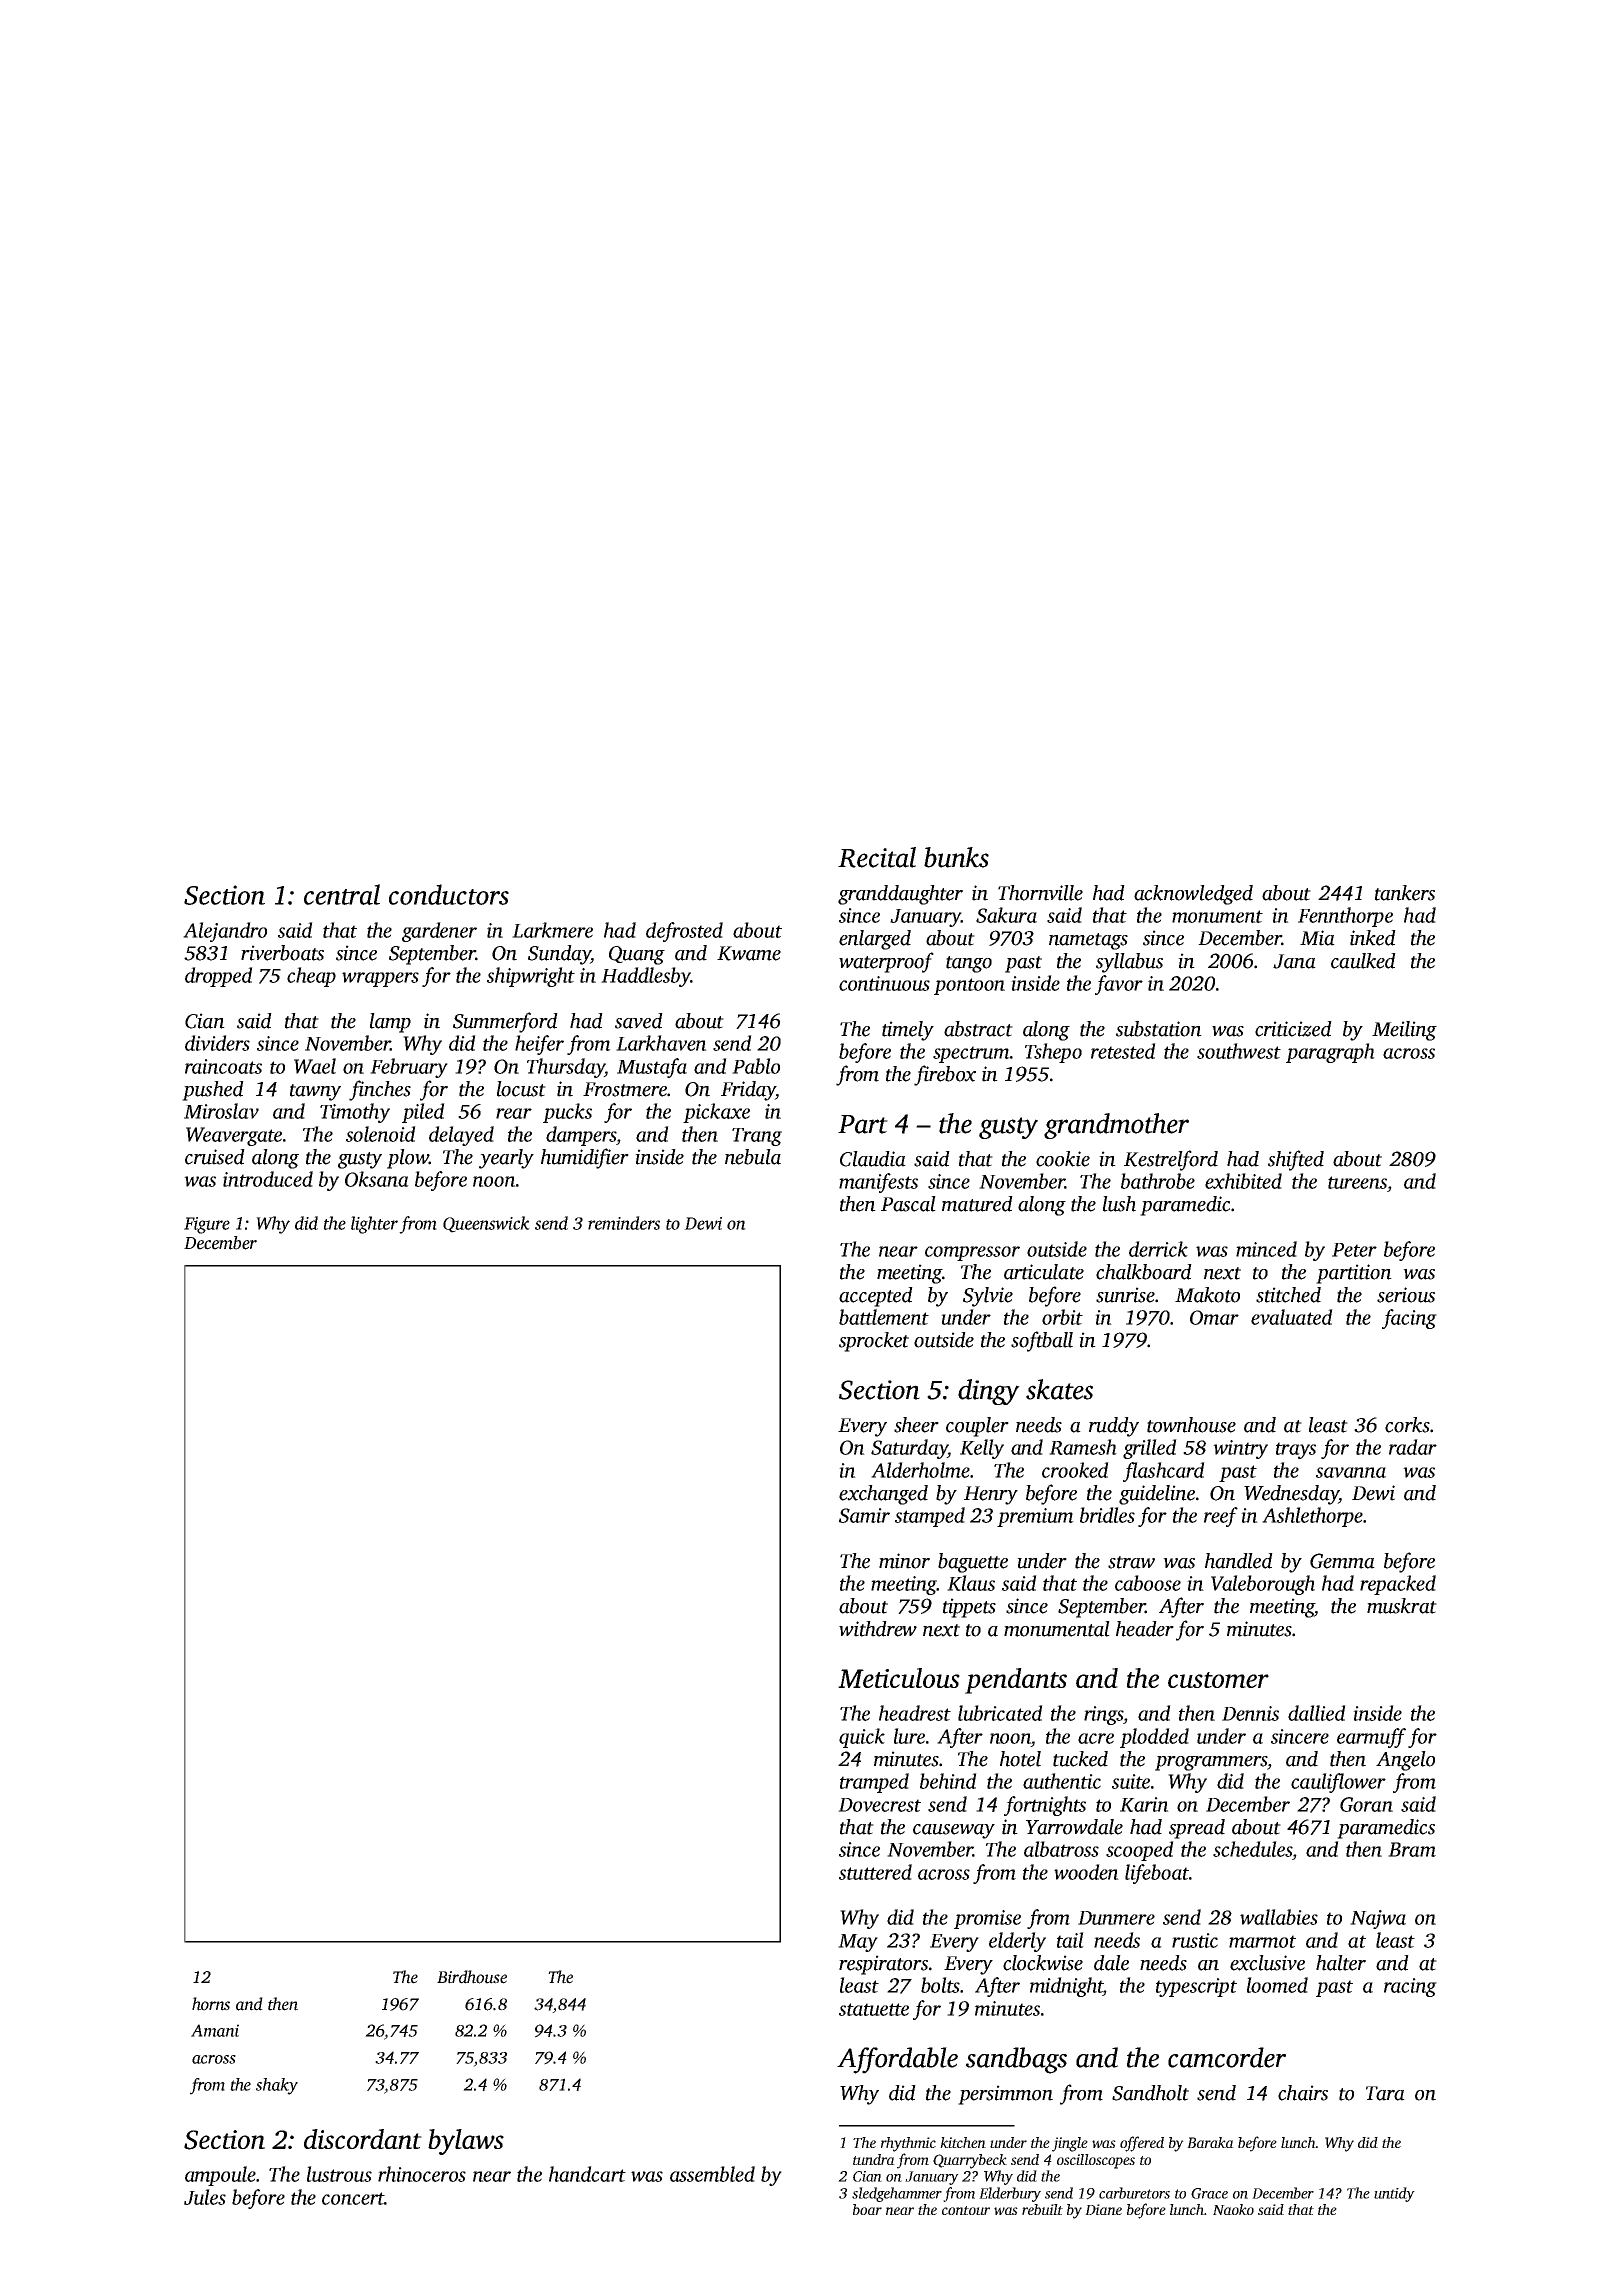  What do you see at coordinates (624, 1223) in the screenshot?
I see `reminders` at bounding box center [624, 1223].
